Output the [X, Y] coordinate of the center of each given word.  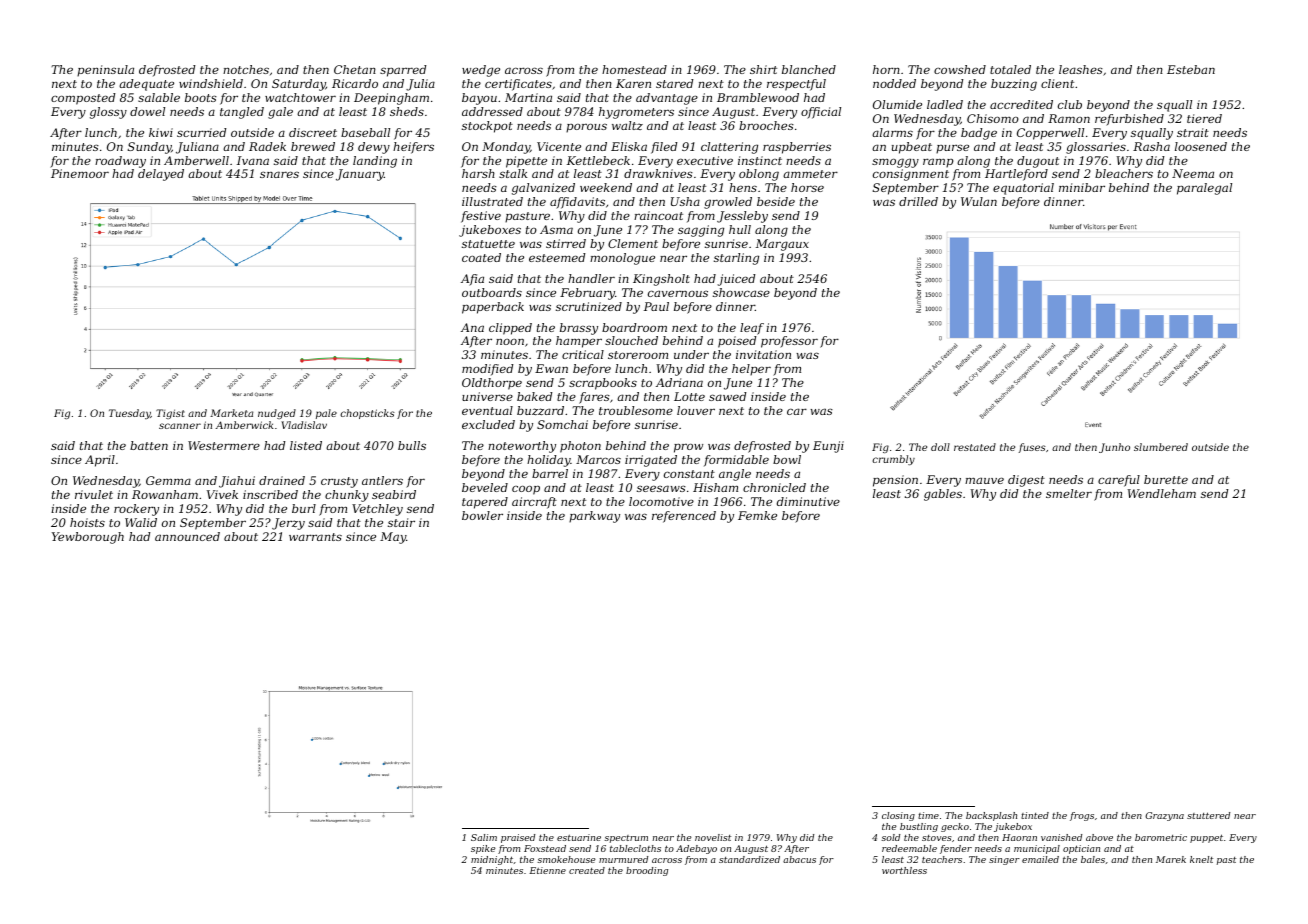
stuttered [1208, 815]
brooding [647, 871]
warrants [315, 537]
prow [688, 448]
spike [483, 849]
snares [279, 174]
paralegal [1204, 189]
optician [1081, 849]
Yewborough [88, 538]
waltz [627, 125]
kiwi [161, 132]
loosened [1201, 146]
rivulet [94, 494]
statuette [488, 244]
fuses [1032, 448]
